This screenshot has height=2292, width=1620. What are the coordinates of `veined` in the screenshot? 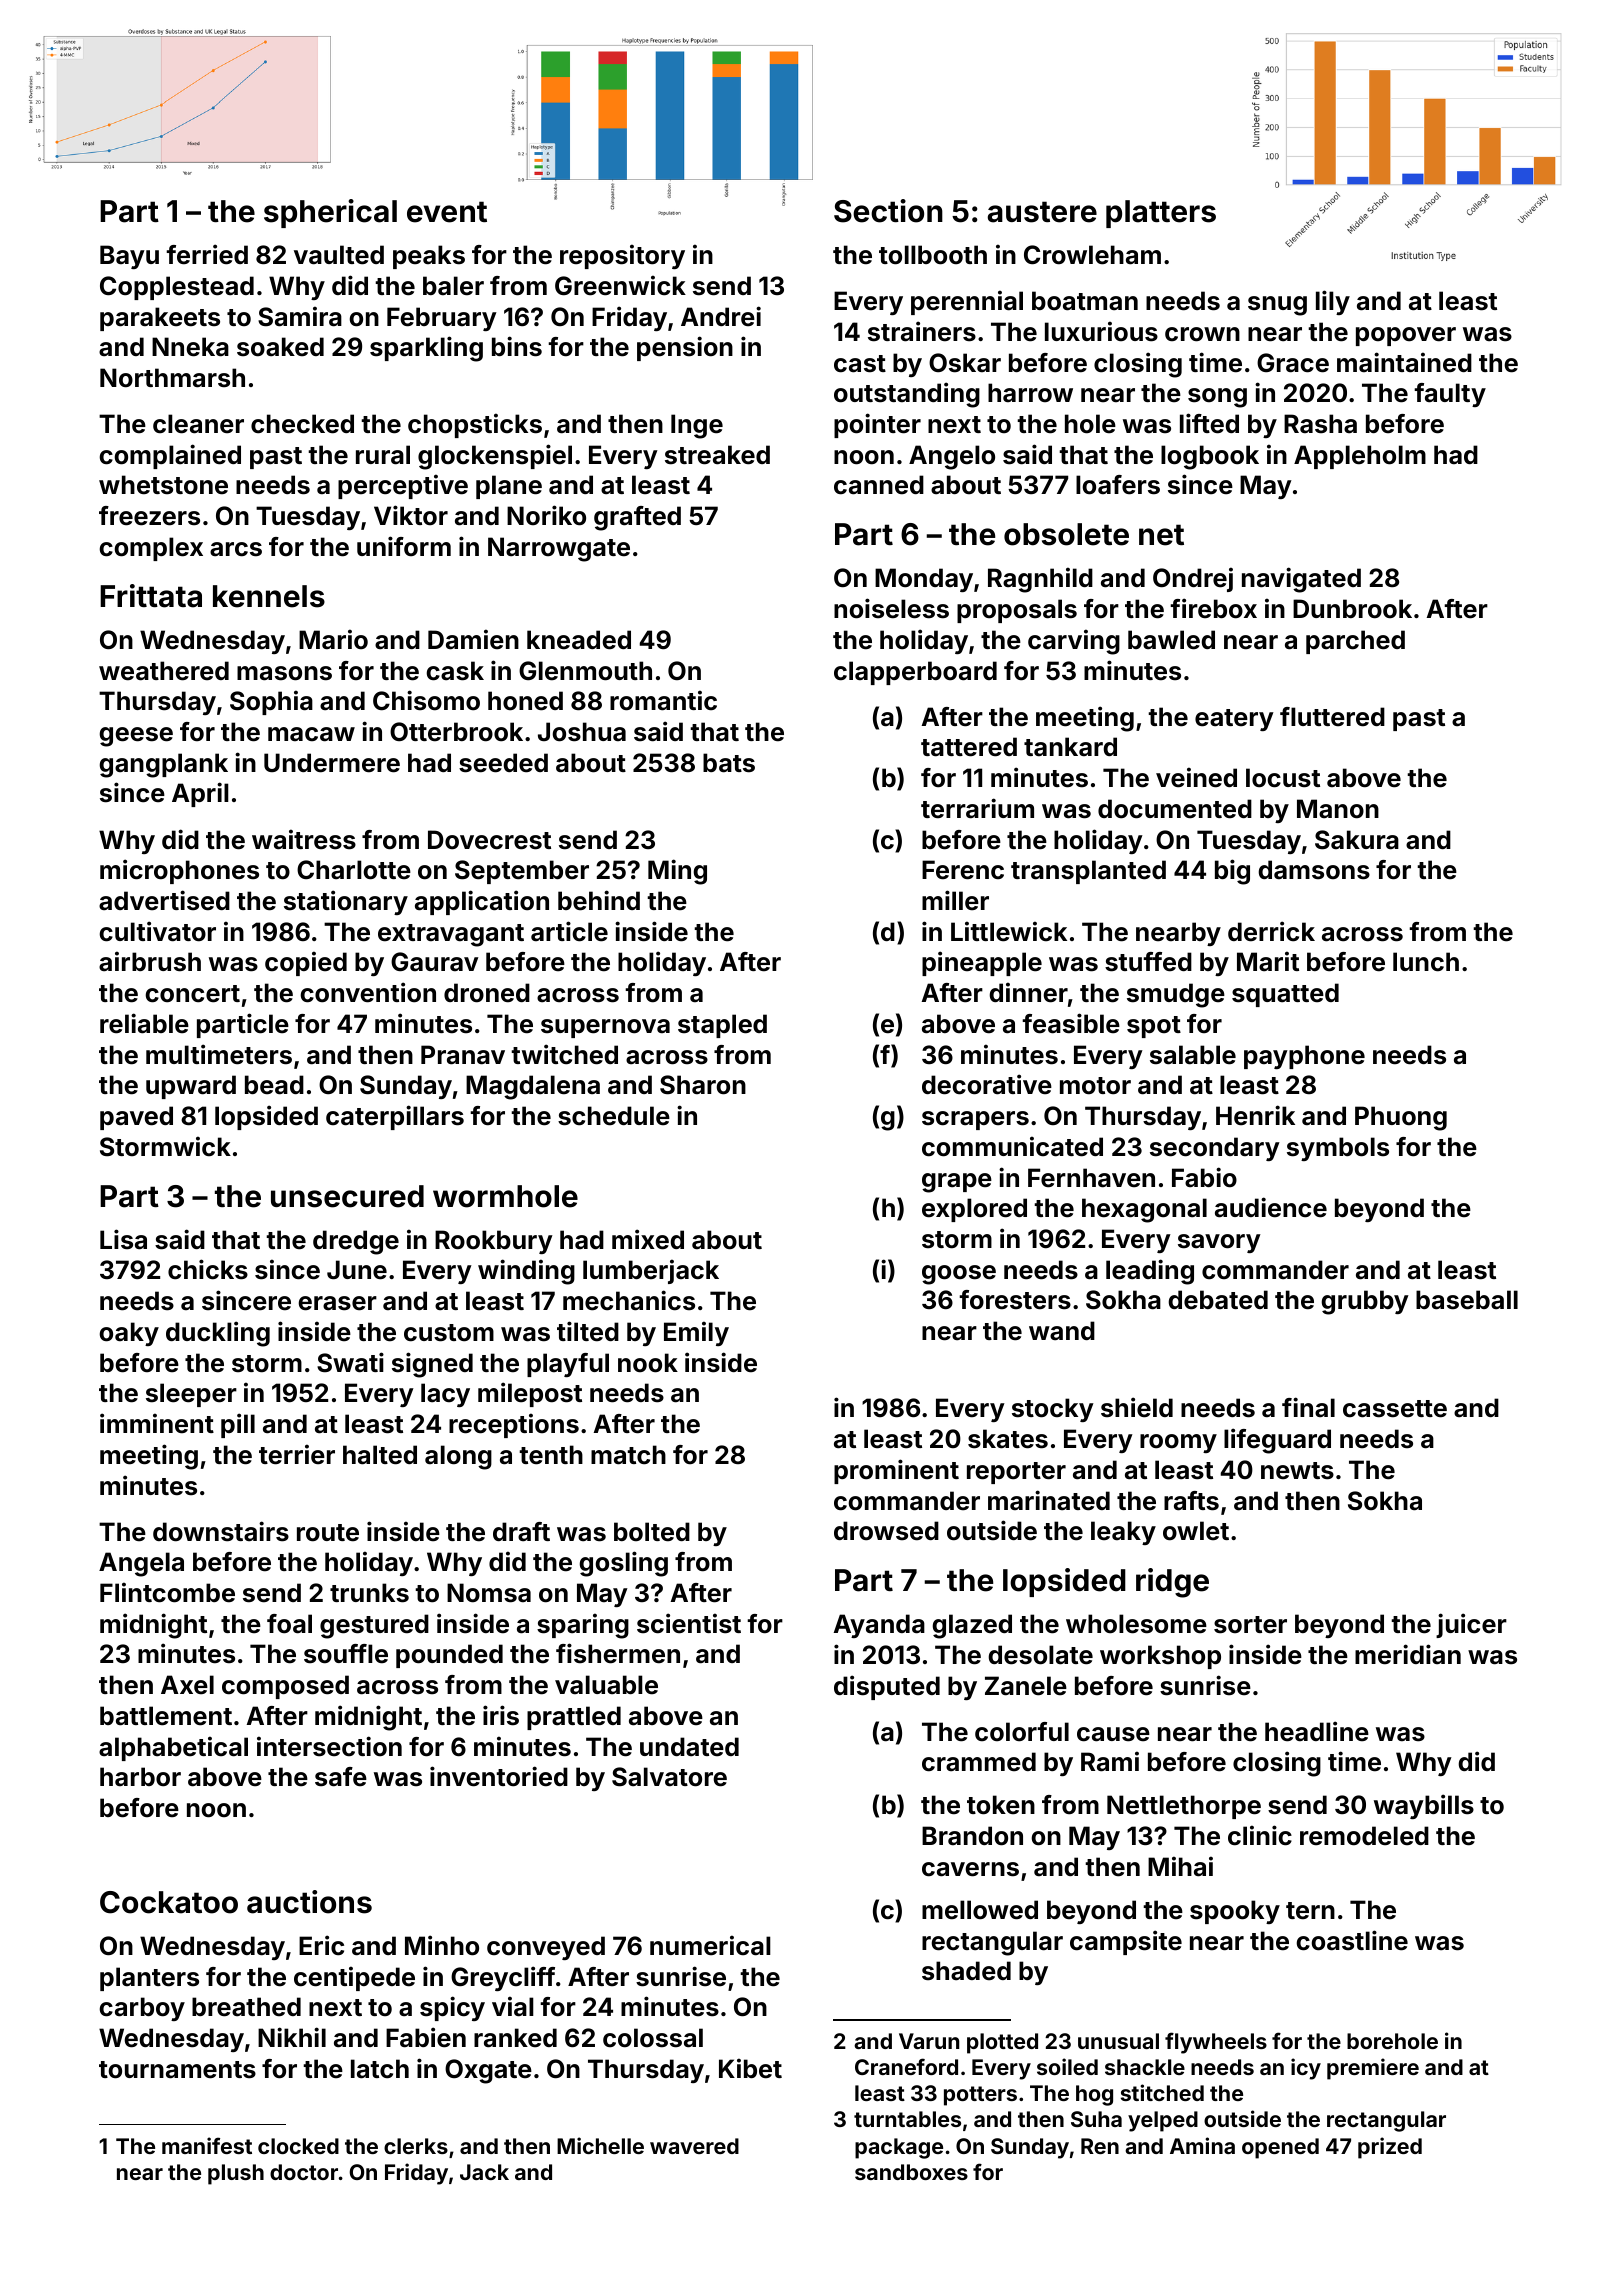 It's located at (1196, 777).
